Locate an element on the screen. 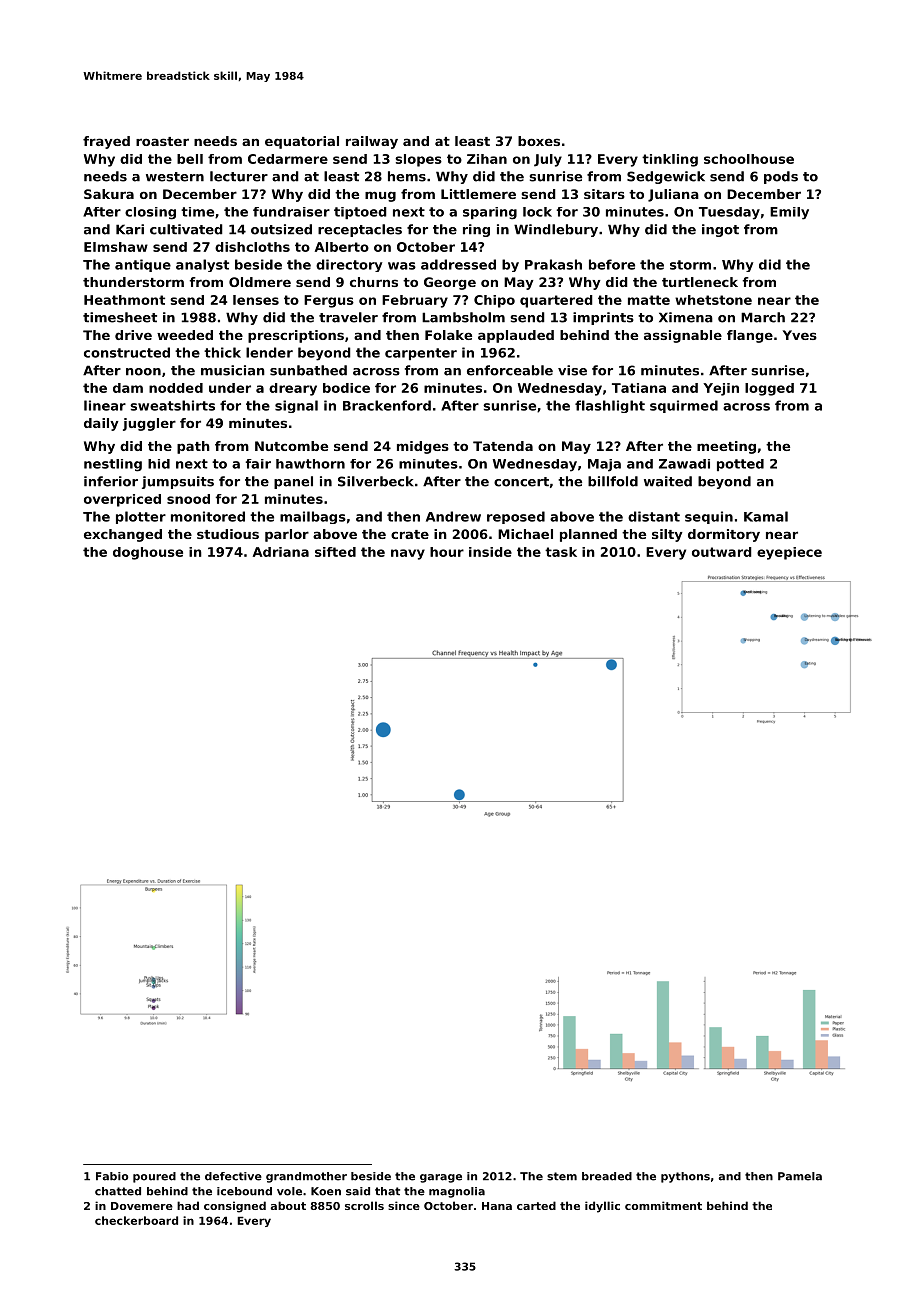 The image size is (908, 1316). Tatenda is located at coordinates (503, 446).
